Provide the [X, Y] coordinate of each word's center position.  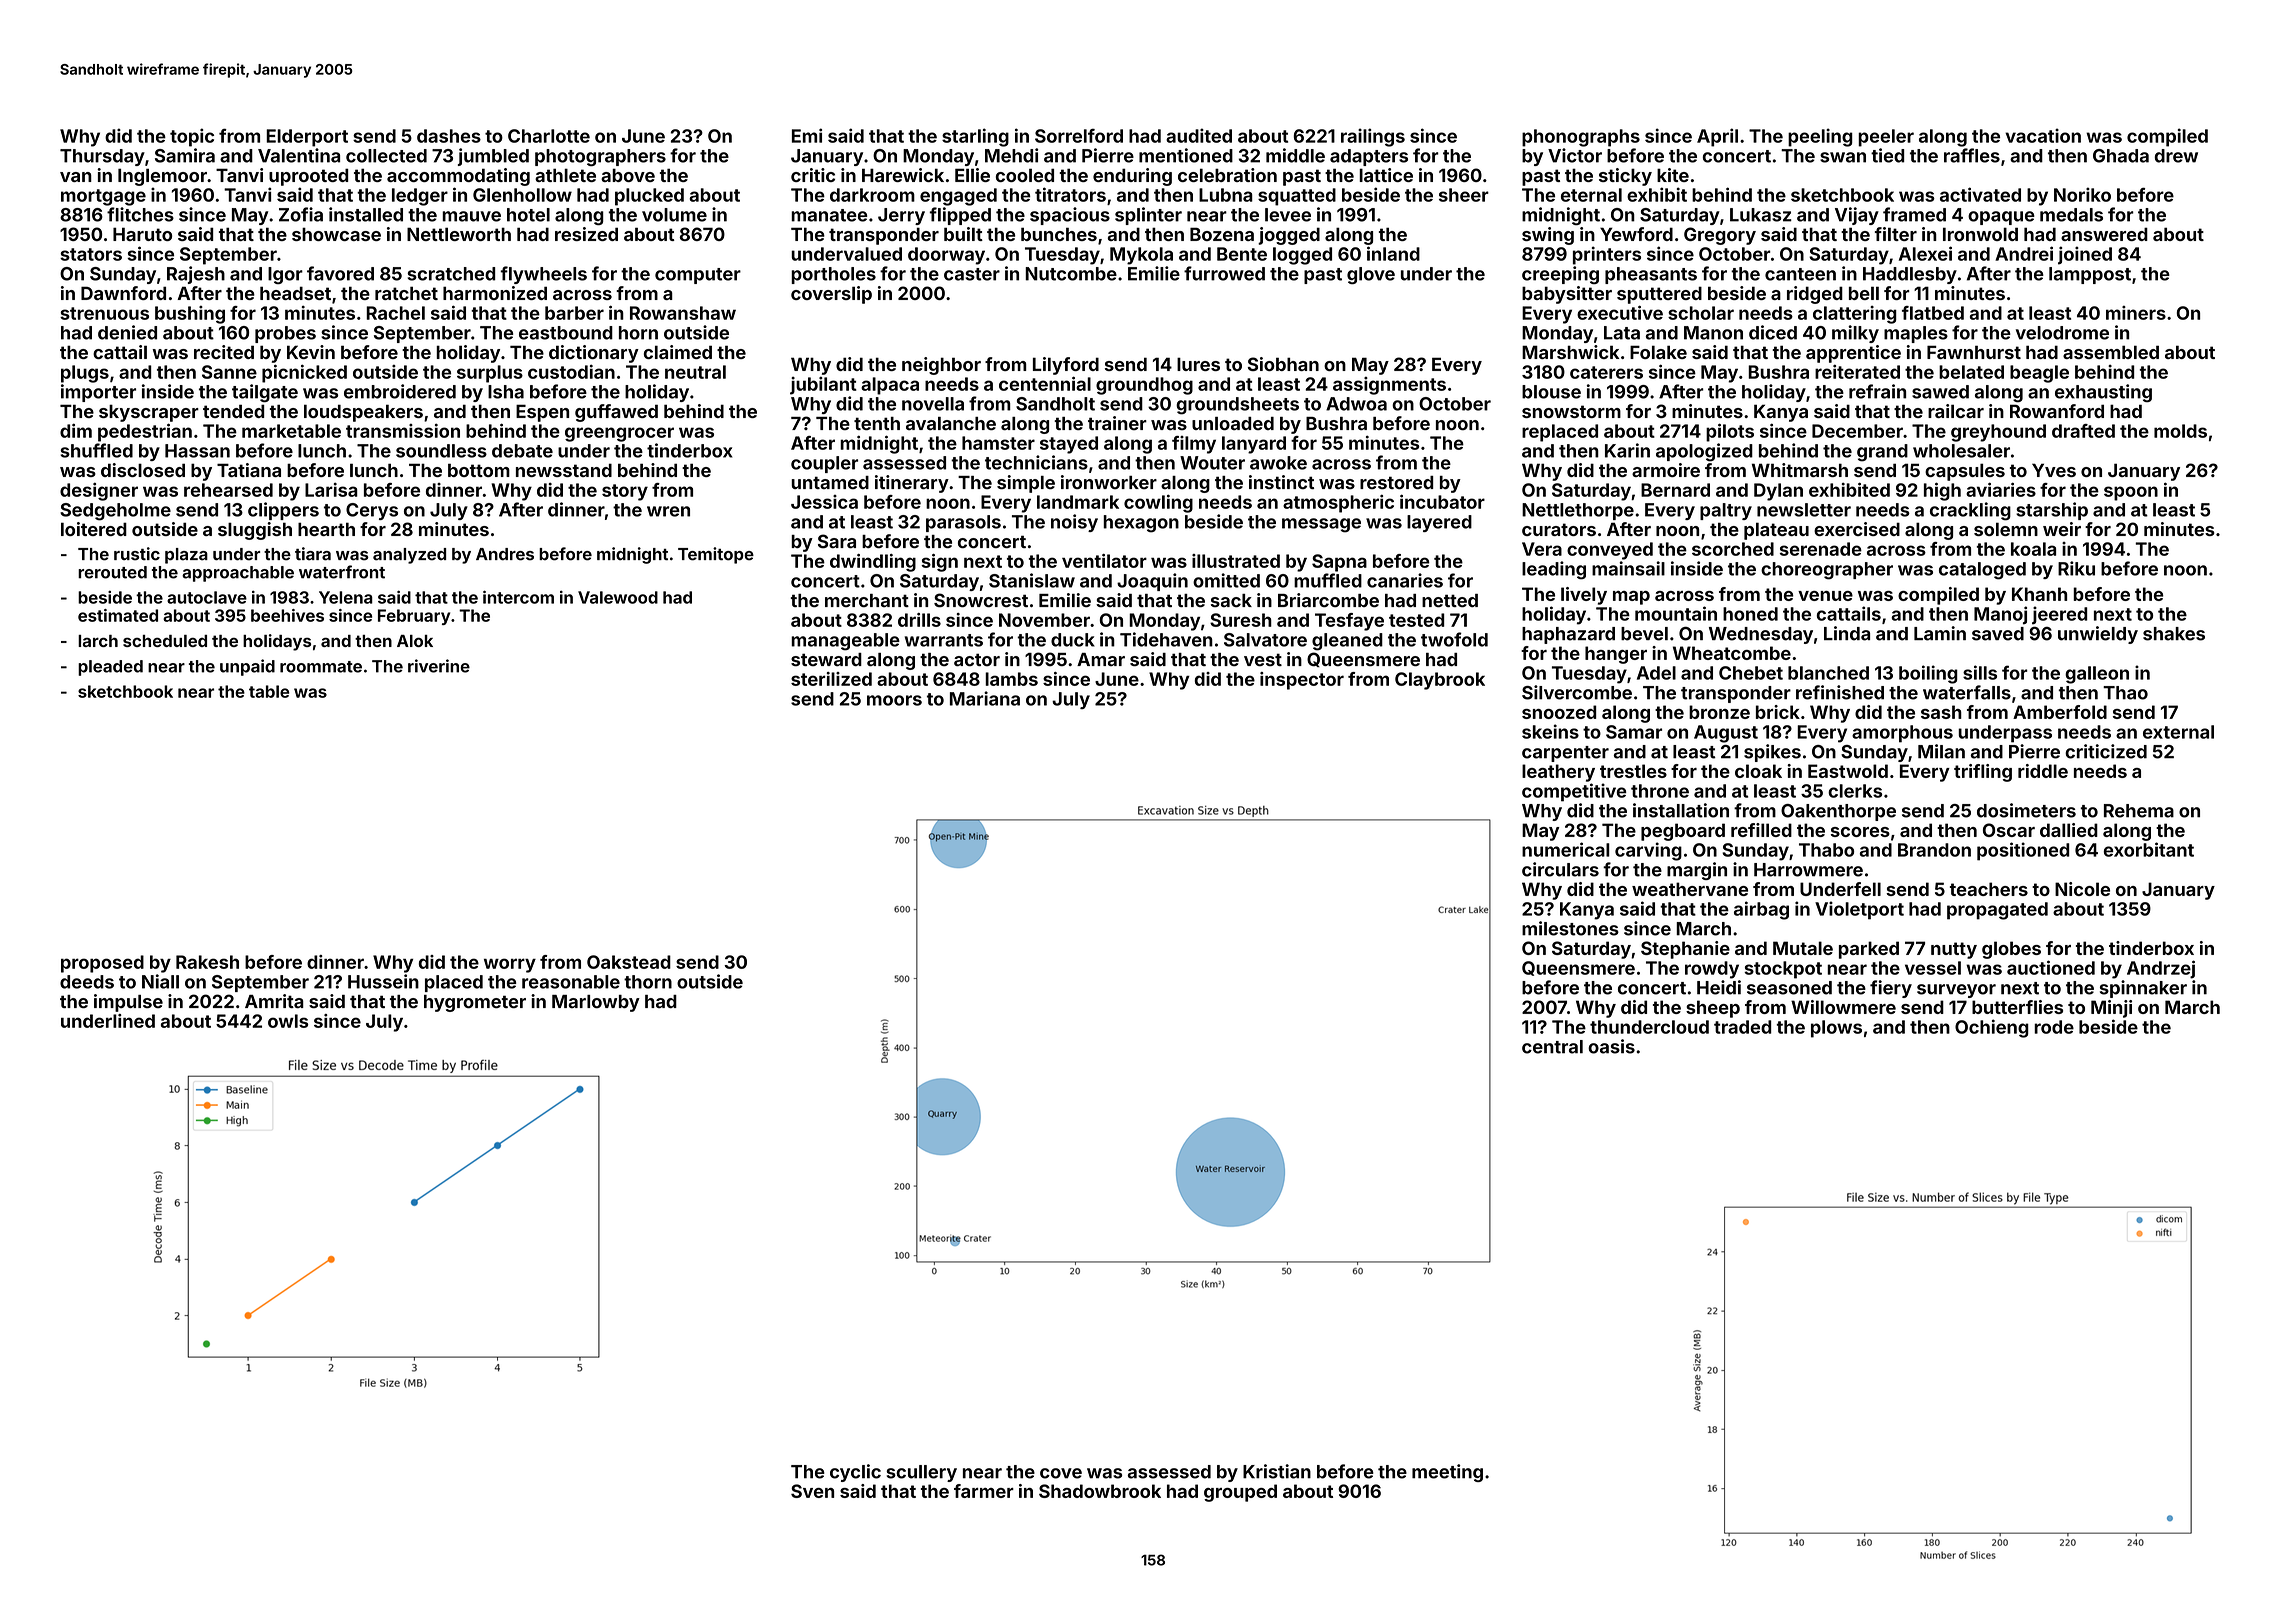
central [1552, 1047]
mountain [1676, 613]
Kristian [1277, 1471]
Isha [506, 392]
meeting [1447, 1473]
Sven [812, 1491]
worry [510, 965]
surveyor [1956, 991]
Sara [837, 541]
